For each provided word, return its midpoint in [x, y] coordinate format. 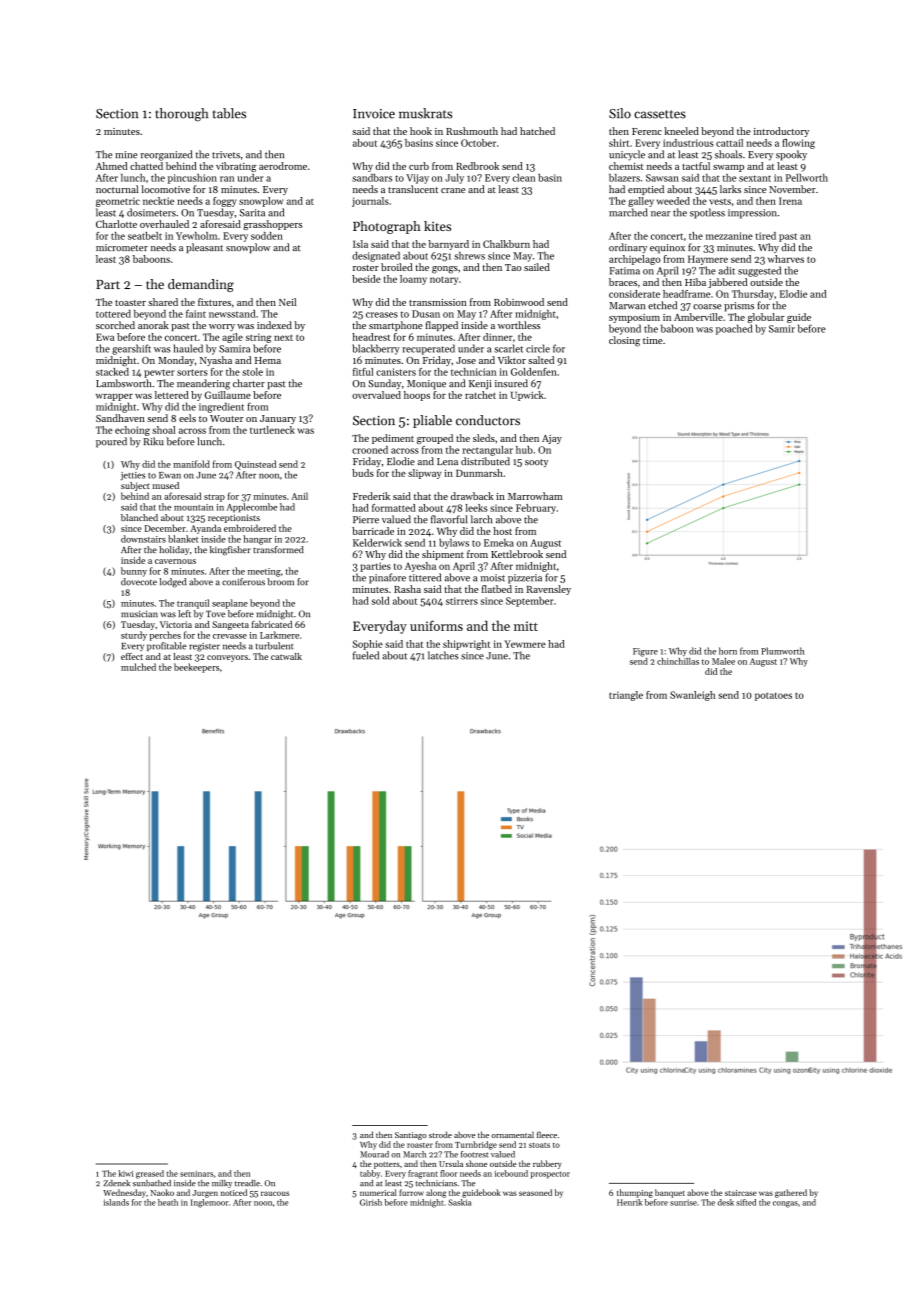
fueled [366, 655]
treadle [247, 1183]
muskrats [425, 113]
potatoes [773, 696]
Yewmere [525, 644]
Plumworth [782, 651]
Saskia [459, 1202]
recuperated [428, 349]
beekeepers [197, 668]
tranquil [193, 604]
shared [163, 302]
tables [229, 113]
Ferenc [647, 131]
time [653, 340]
